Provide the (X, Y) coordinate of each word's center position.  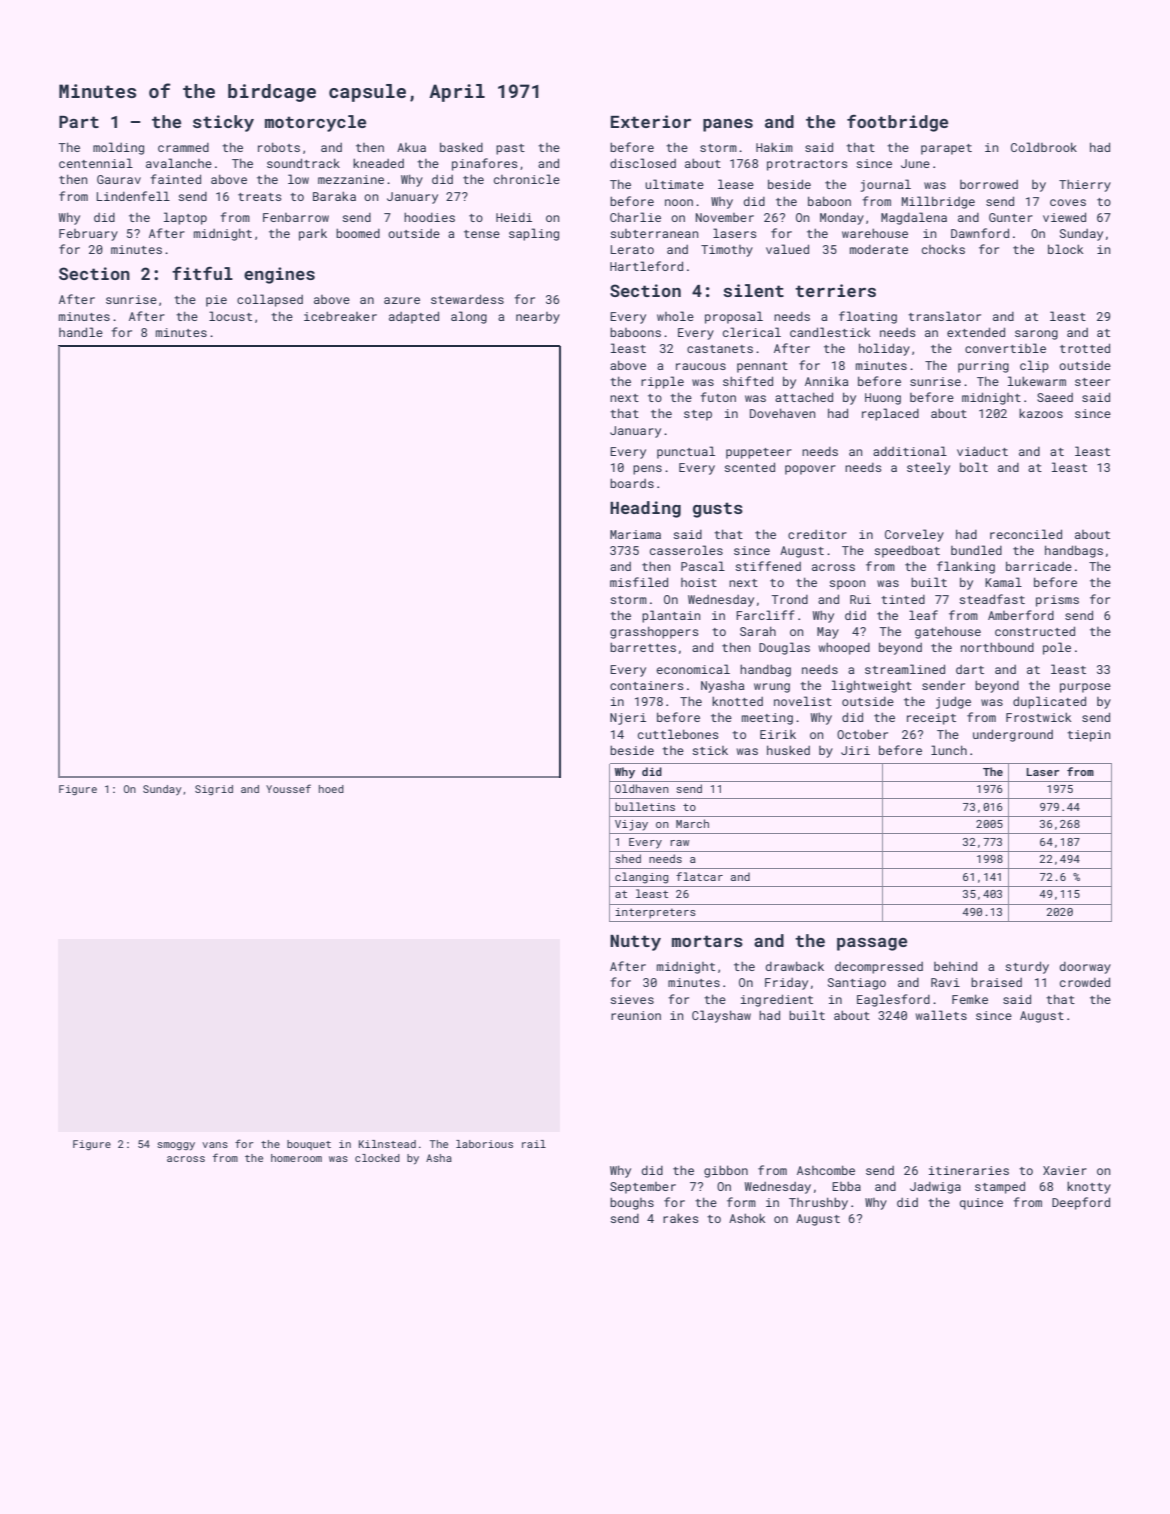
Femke (970, 999)
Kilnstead (387, 1144)
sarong (1036, 335)
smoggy (176, 1146)
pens (647, 470)
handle (81, 332)
